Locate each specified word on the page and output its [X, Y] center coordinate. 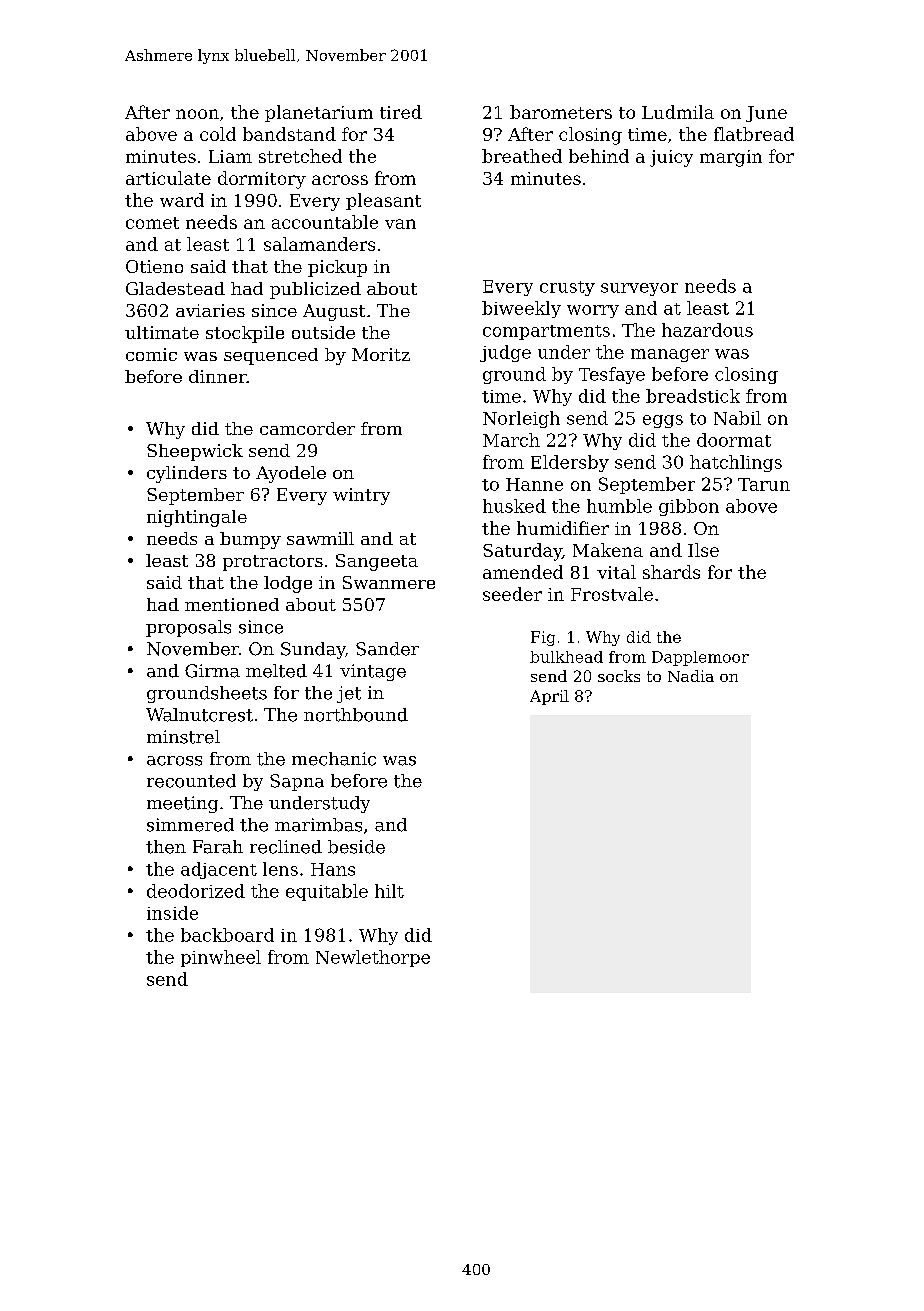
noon [197, 114]
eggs [663, 421]
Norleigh [521, 419]
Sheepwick [195, 452]
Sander [387, 649]
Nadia [691, 676]
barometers [561, 112]
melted [276, 671]
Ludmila [678, 112]
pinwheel [221, 958]
